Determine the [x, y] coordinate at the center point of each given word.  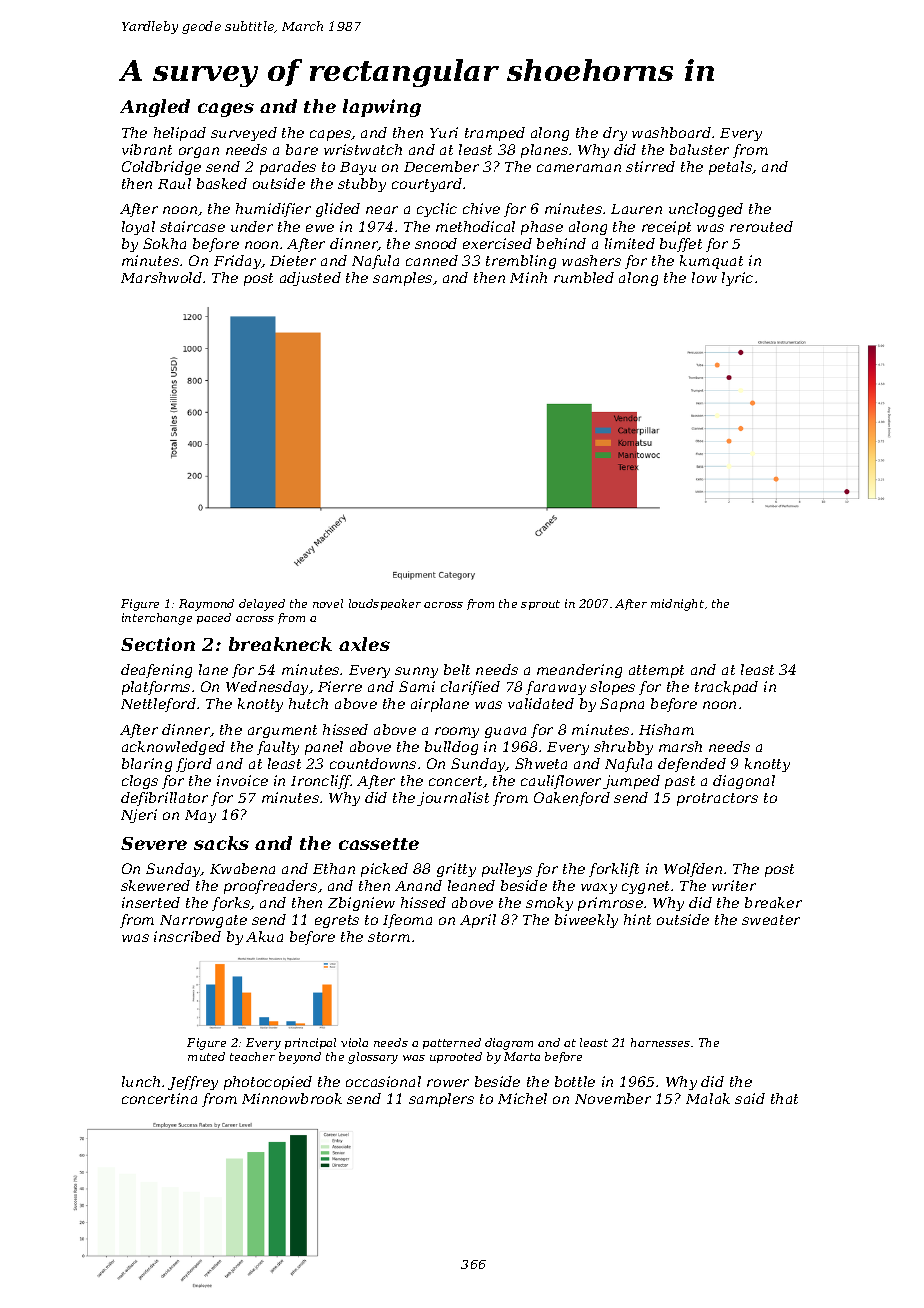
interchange [157, 619]
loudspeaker [385, 604]
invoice [242, 780]
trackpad [726, 688]
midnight [677, 605]
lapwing [382, 108]
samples [402, 279]
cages [226, 110]
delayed [262, 605]
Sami [417, 686]
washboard [671, 132]
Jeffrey [193, 1083]
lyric [737, 279]
